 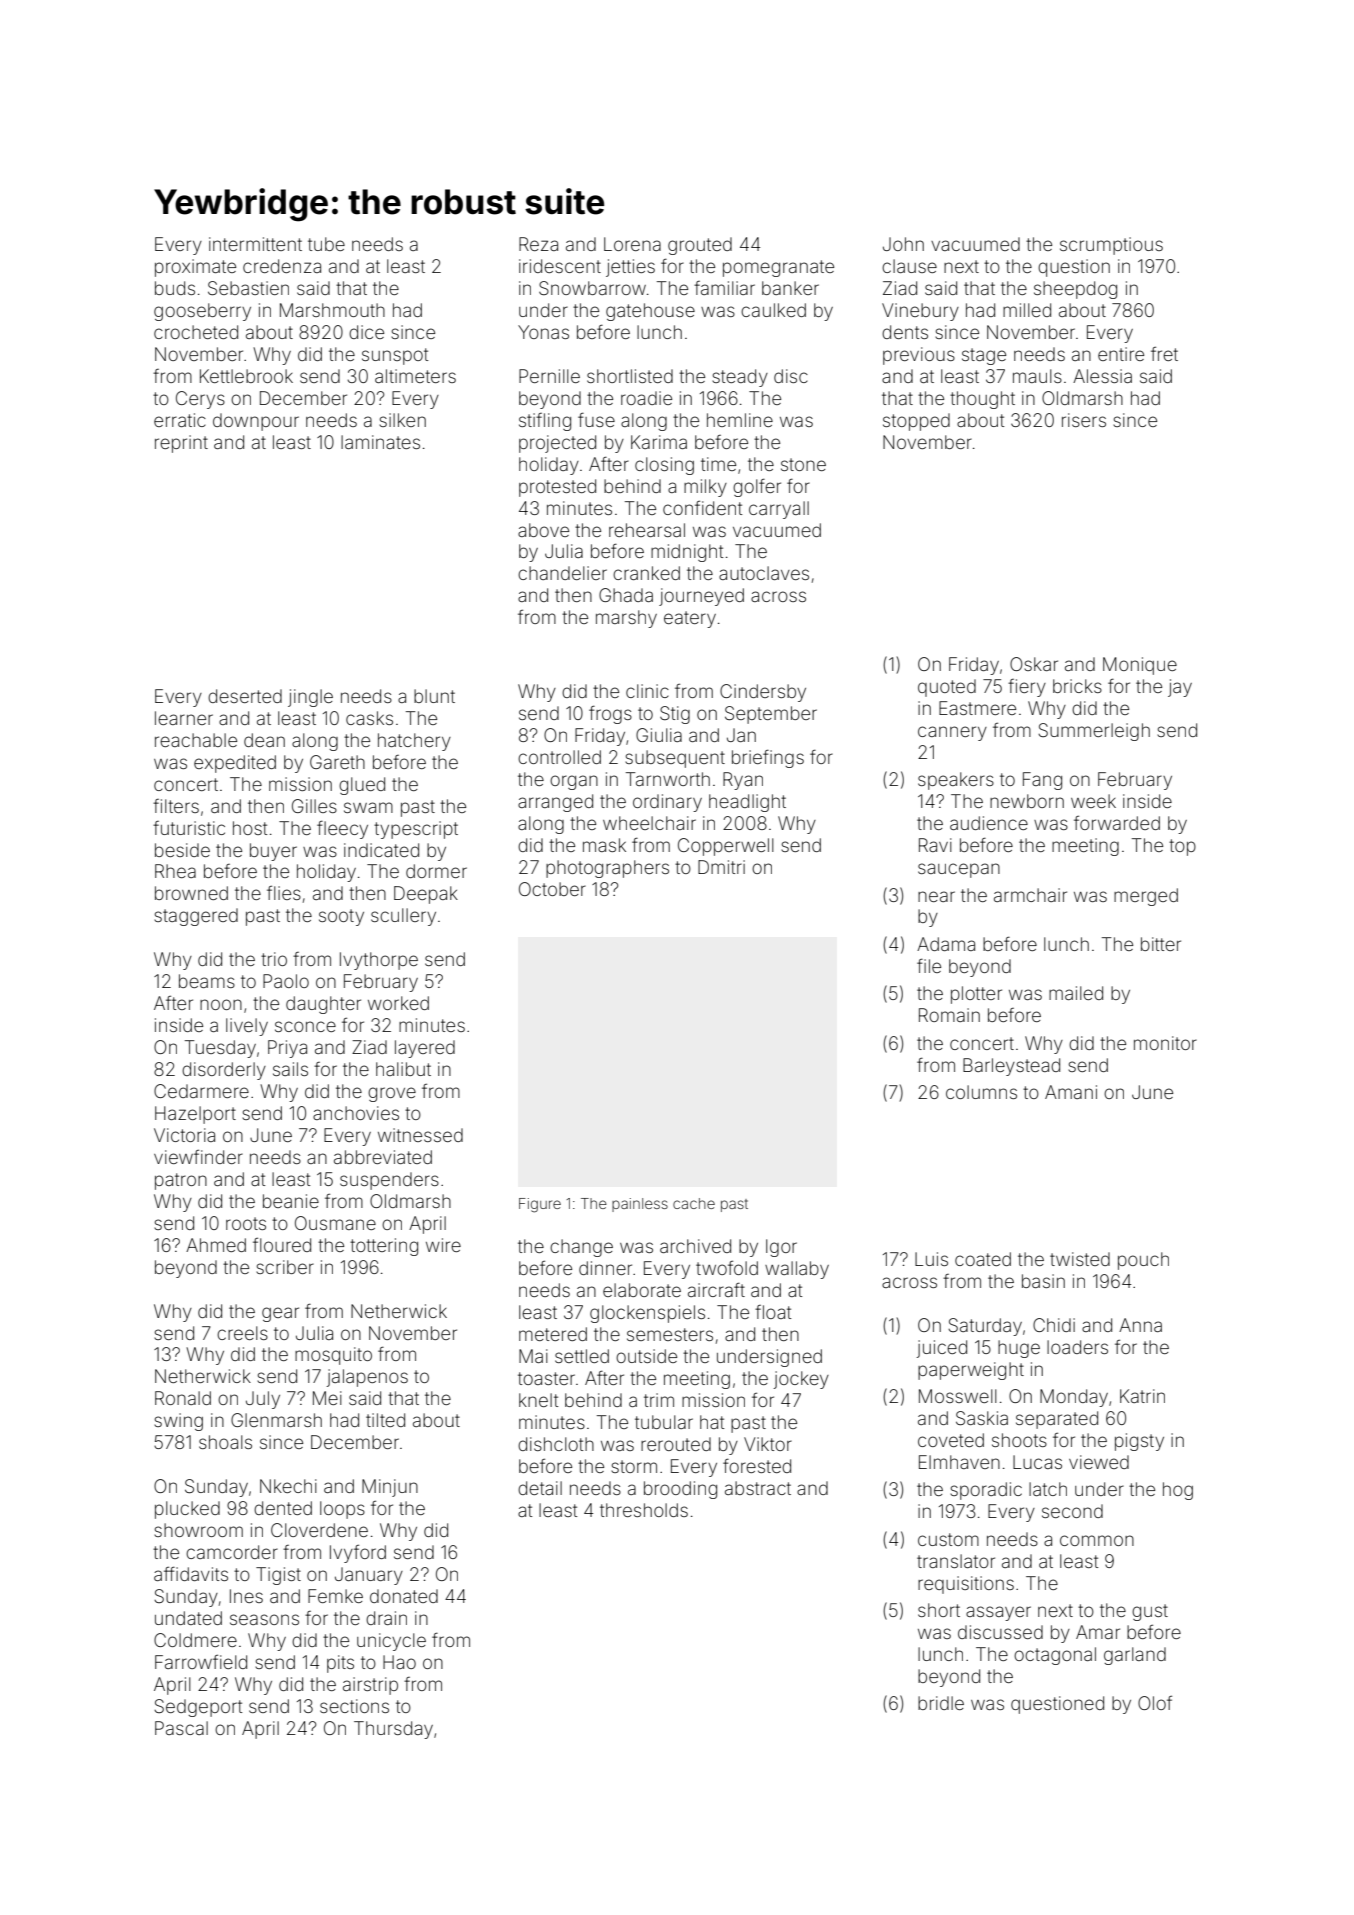 What do you see at coordinates (605, 1268) in the screenshot?
I see `dinner` at bounding box center [605, 1268].
